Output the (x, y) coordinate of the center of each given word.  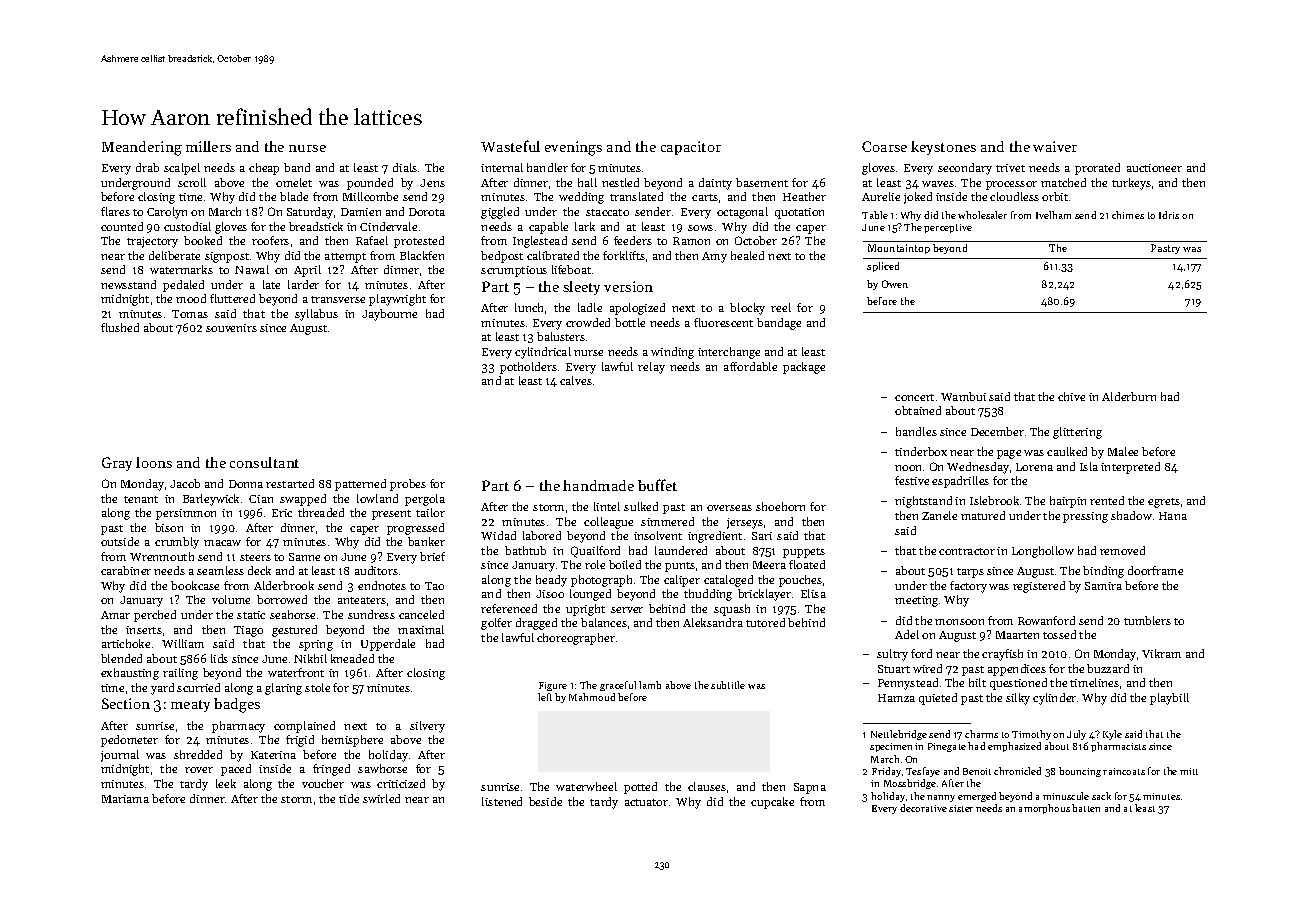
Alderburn (1129, 396)
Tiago (248, 631)
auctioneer (1154, 168)
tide (349, 798)
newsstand (128, 284)
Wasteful (510, 146)
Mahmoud (592, 697)
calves (576, 380)
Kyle (1112, 735)
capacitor (691, 148)
